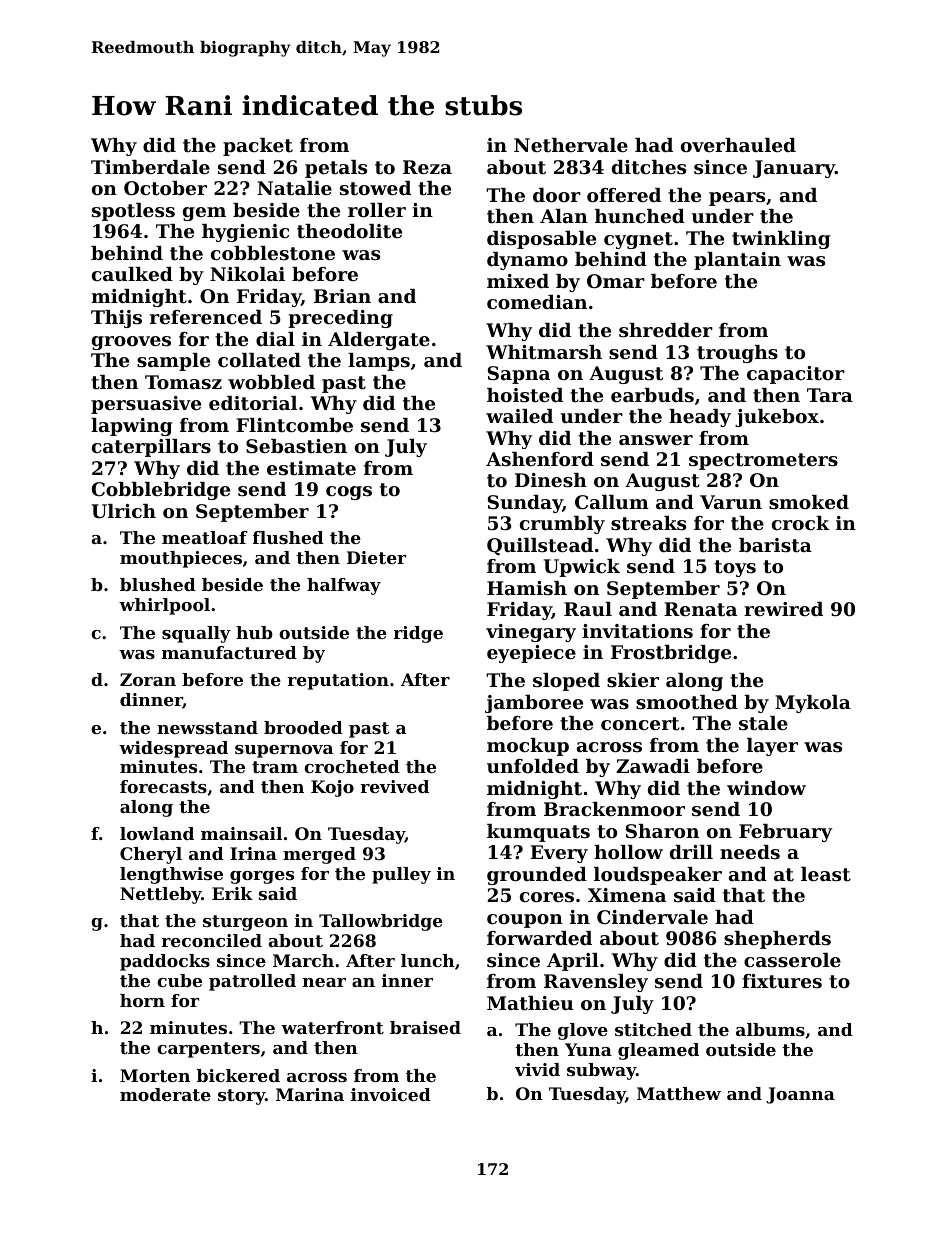 Image resolution: width=952 pixels, height=1233 pixels. What do you see at coordinates (376, 557) in the screenshot?
I see `Dieter` at bounding box center [376, 557].
